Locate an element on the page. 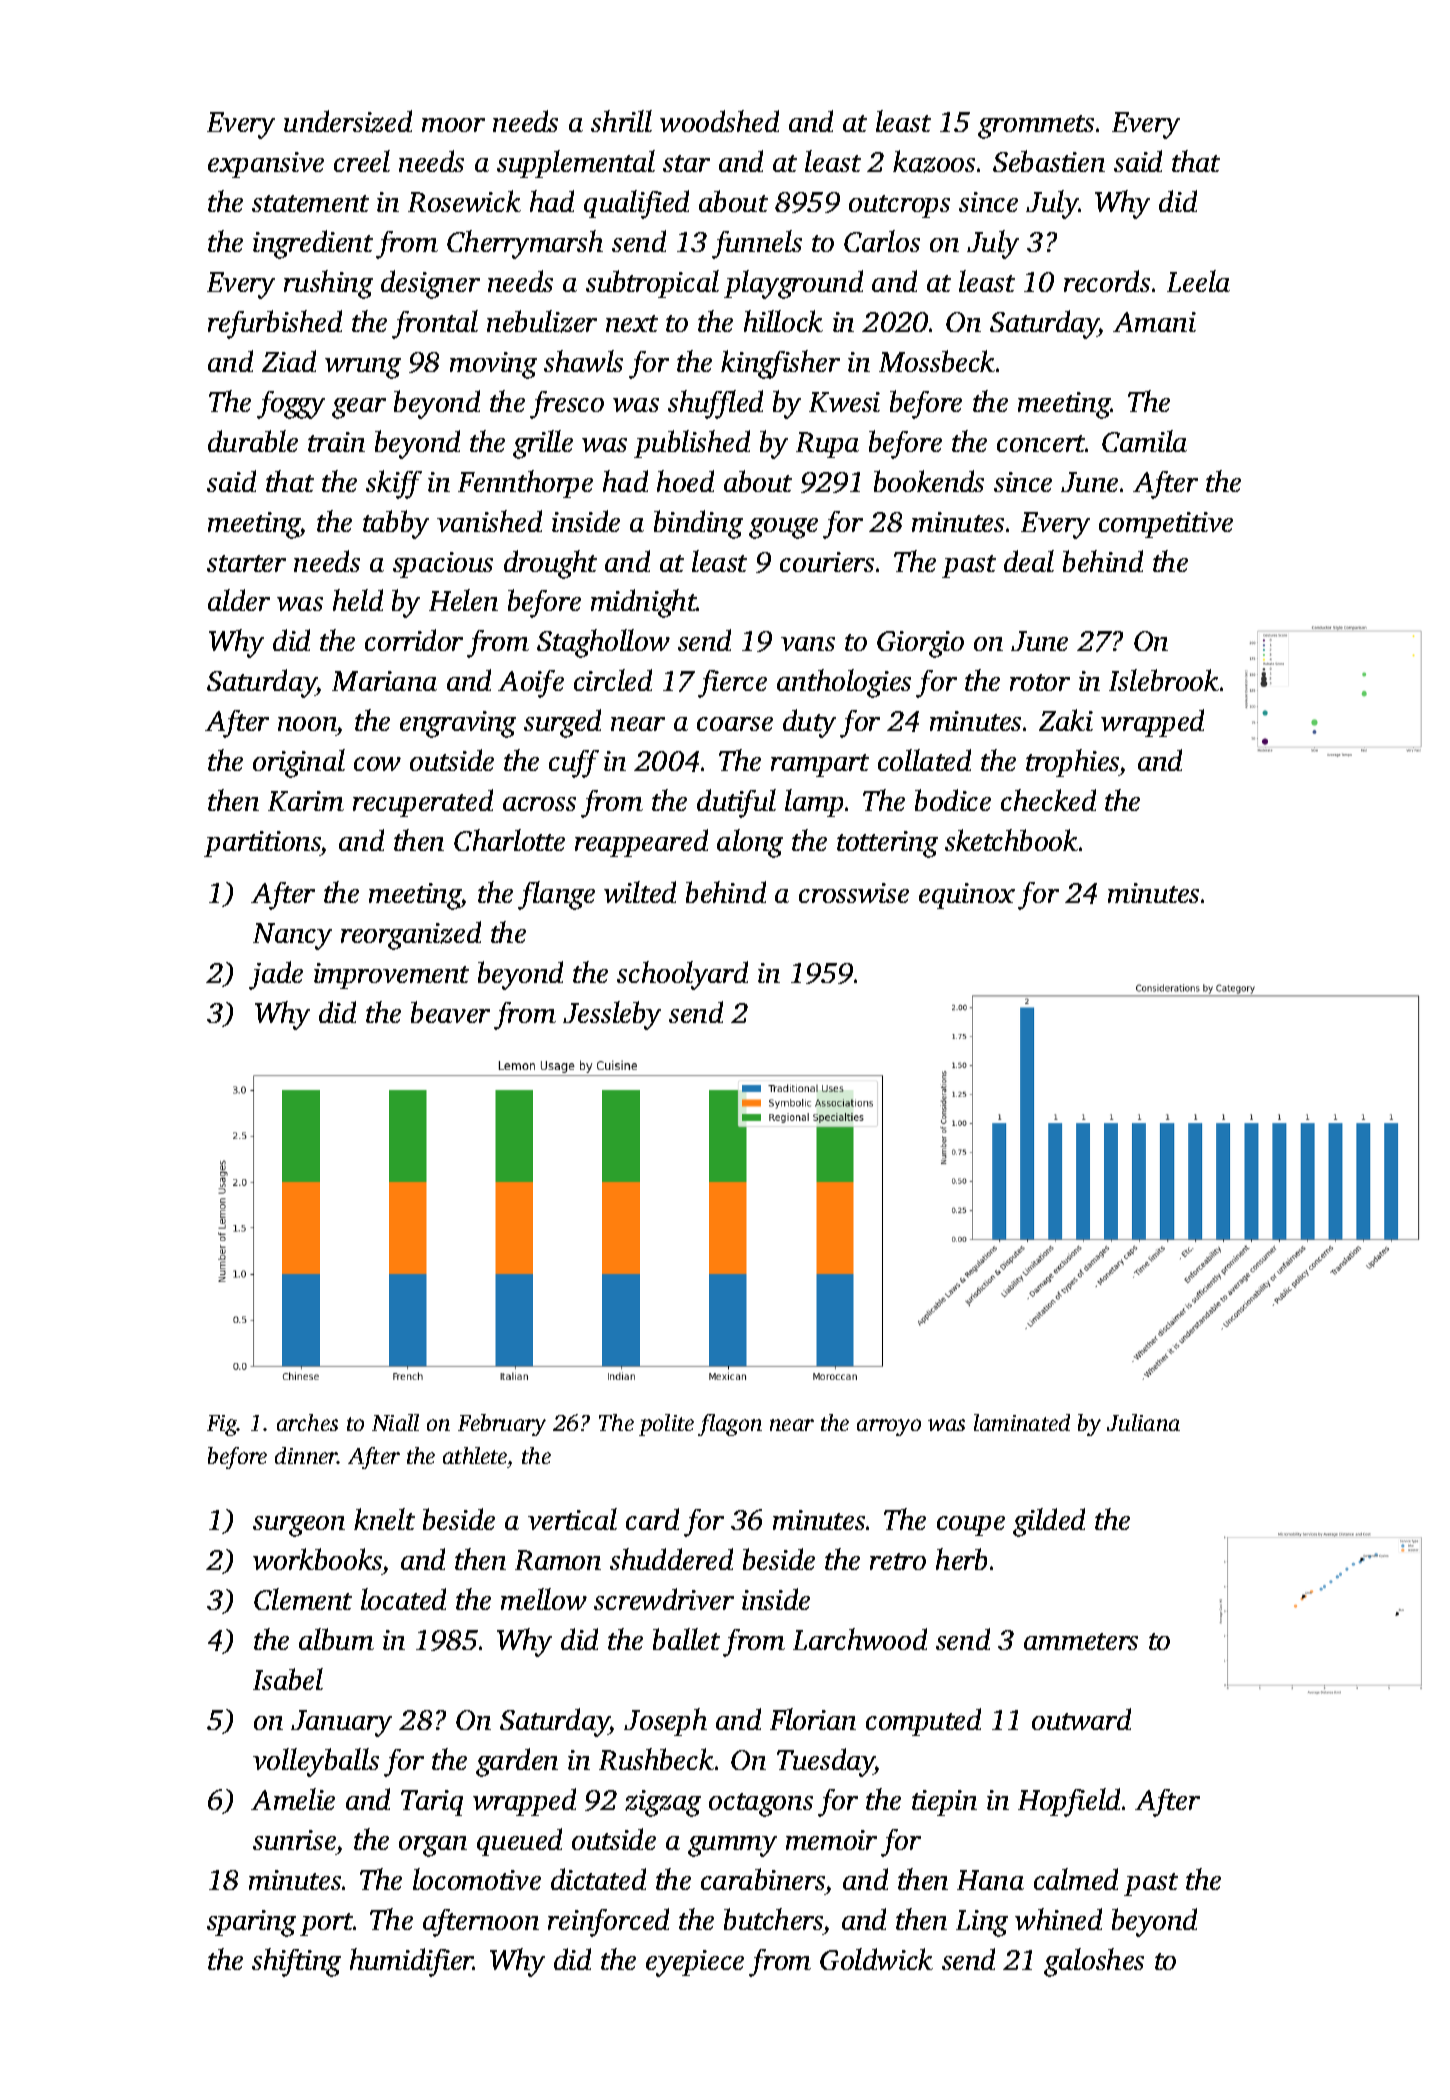  expansive is located at coordinates (266, 165).
